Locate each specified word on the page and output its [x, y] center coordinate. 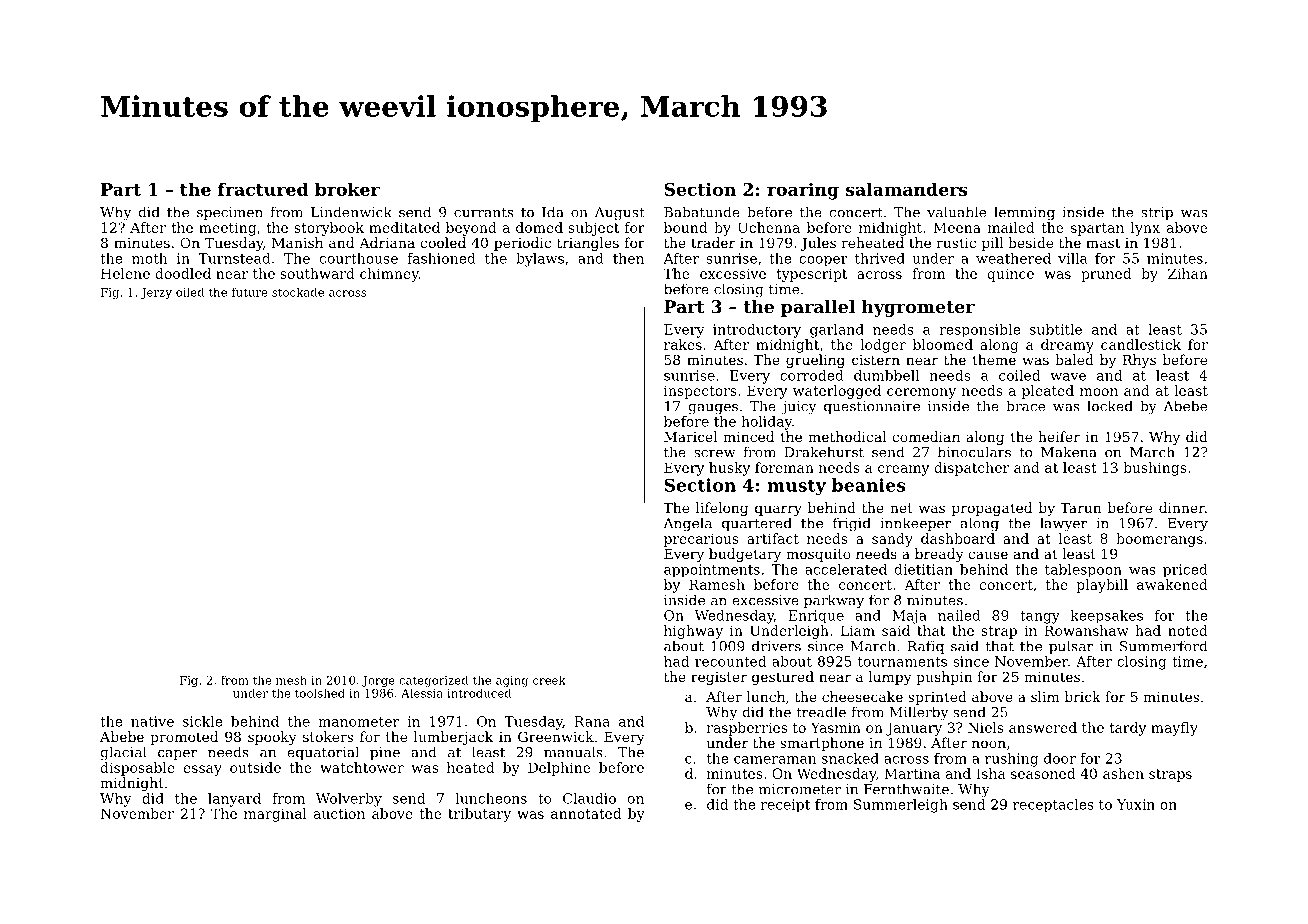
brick [1083, 696]
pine [385, 753]
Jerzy [156, 293]
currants [484, 212]
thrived [879, 258]
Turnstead [235, 258]
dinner [1182, 507]
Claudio [589, 798]
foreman [784, 467]
